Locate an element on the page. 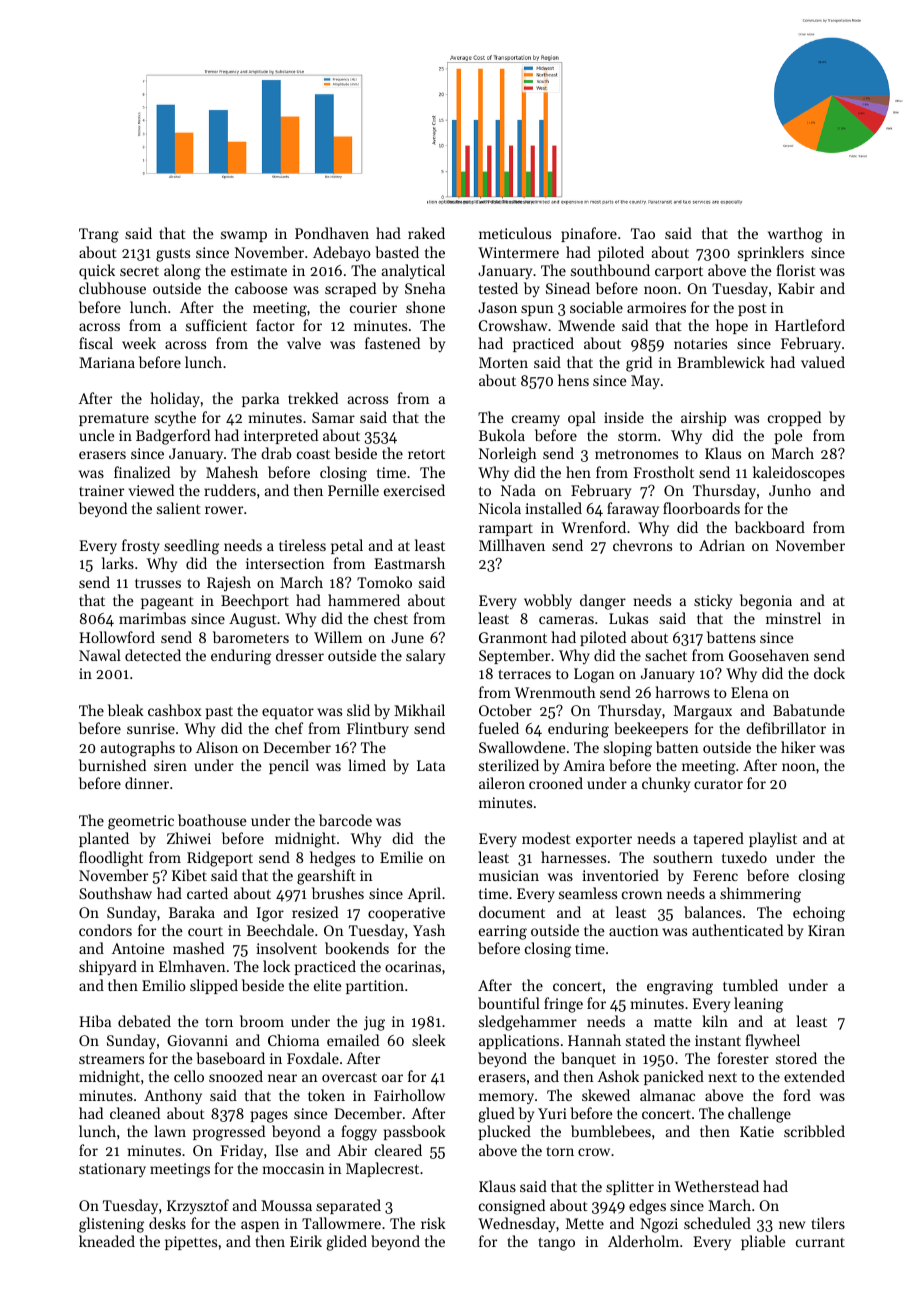 The image size is (924, 1308). warthog is located at coordinates (795, 235).
